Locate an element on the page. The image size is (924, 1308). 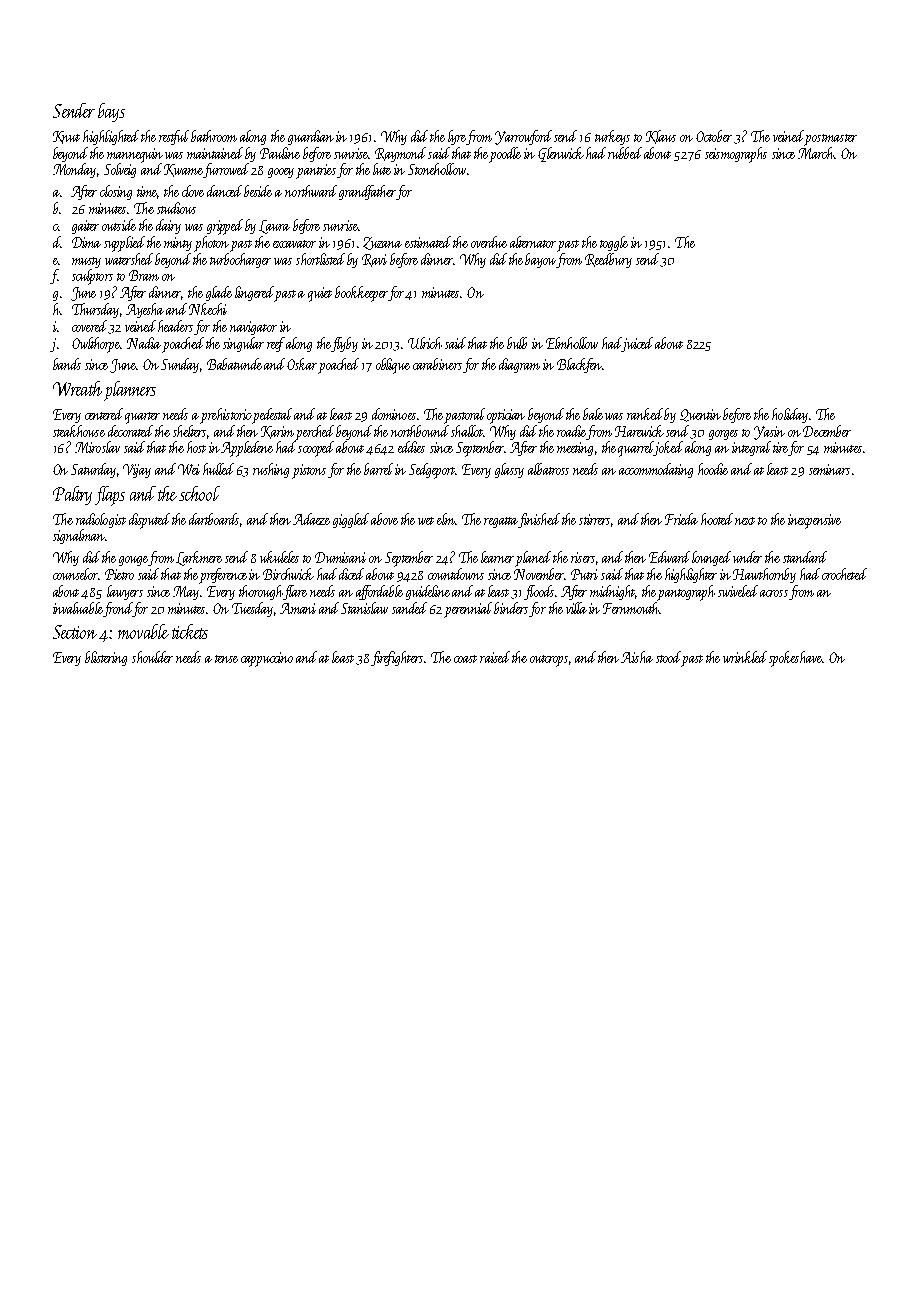
shoulder is located at coordinates (152, 657).
